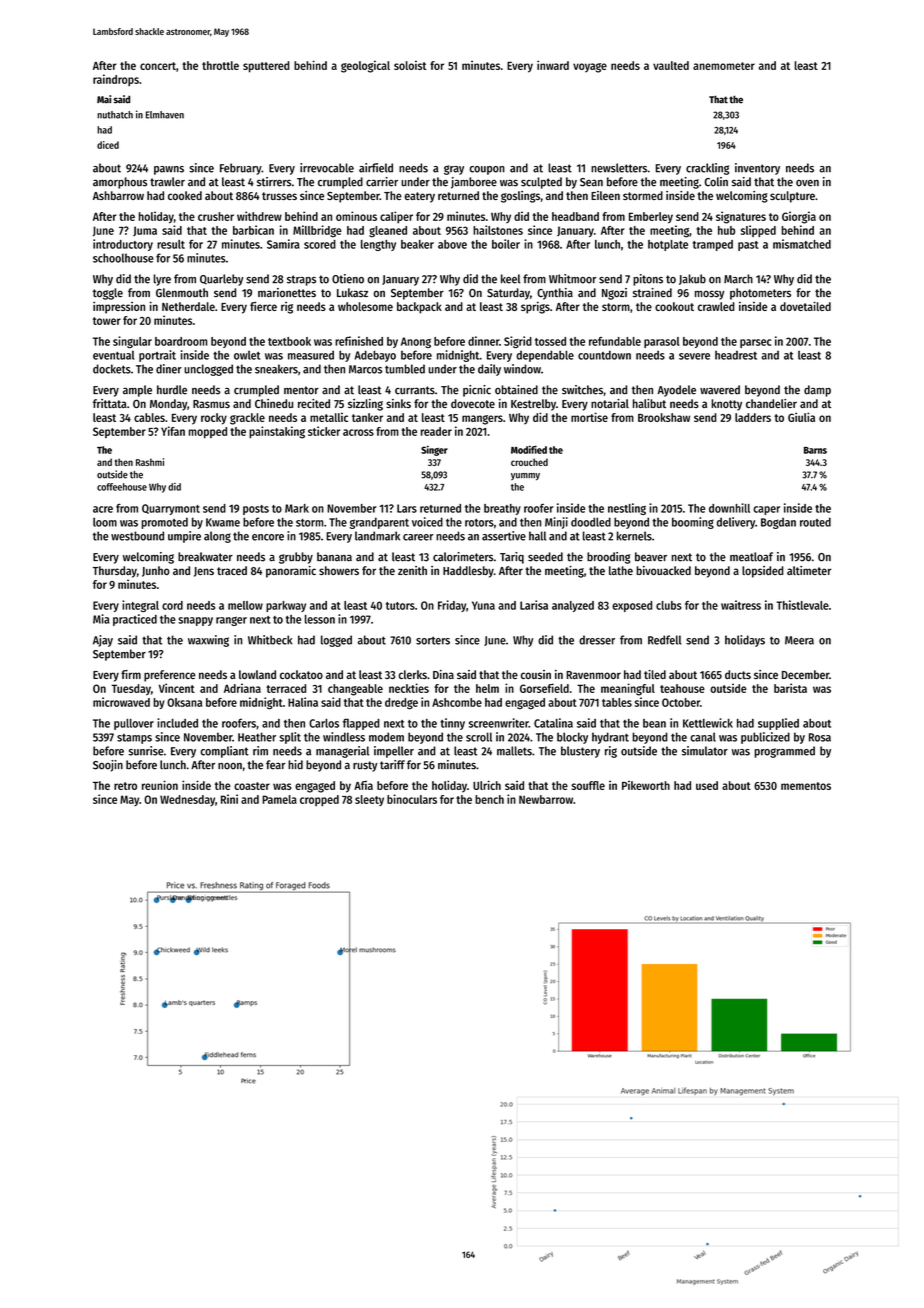 The height and width of the screenshot is (1308, 924). I want to click on sculpture, so click(792, 197).
